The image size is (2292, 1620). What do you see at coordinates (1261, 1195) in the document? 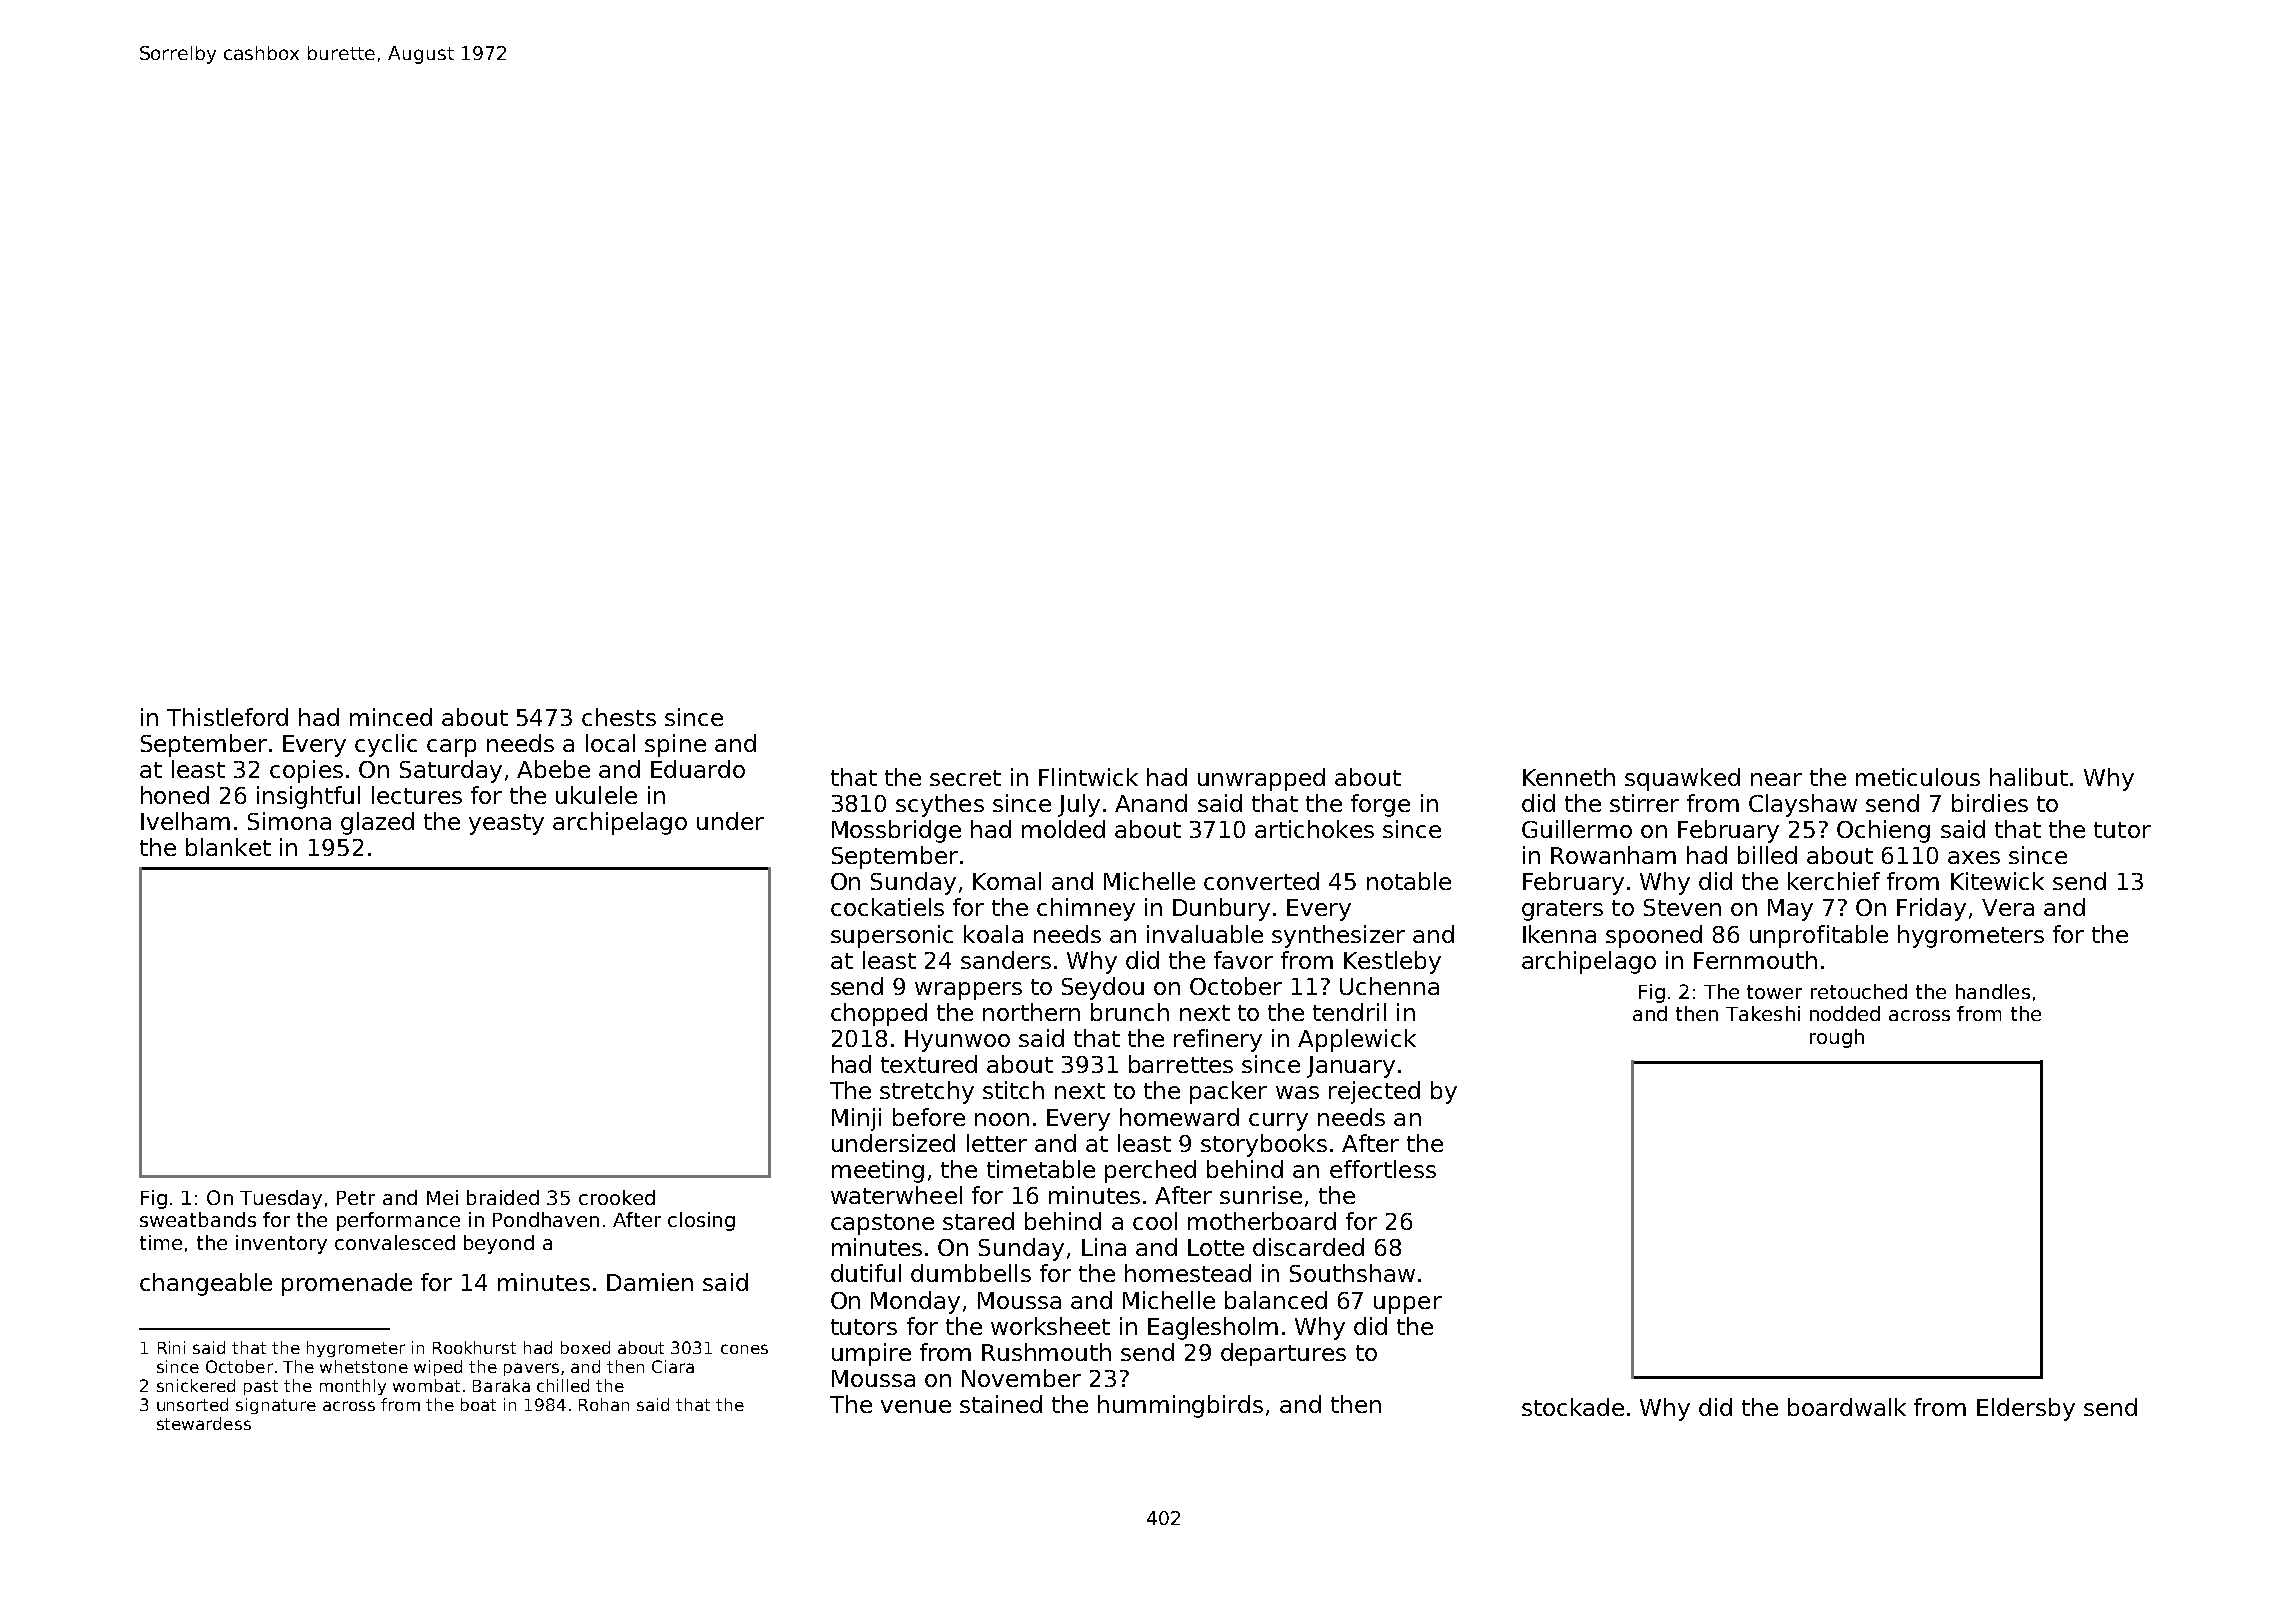
I see `sunrise` at bounding box center [1261, 1195].
